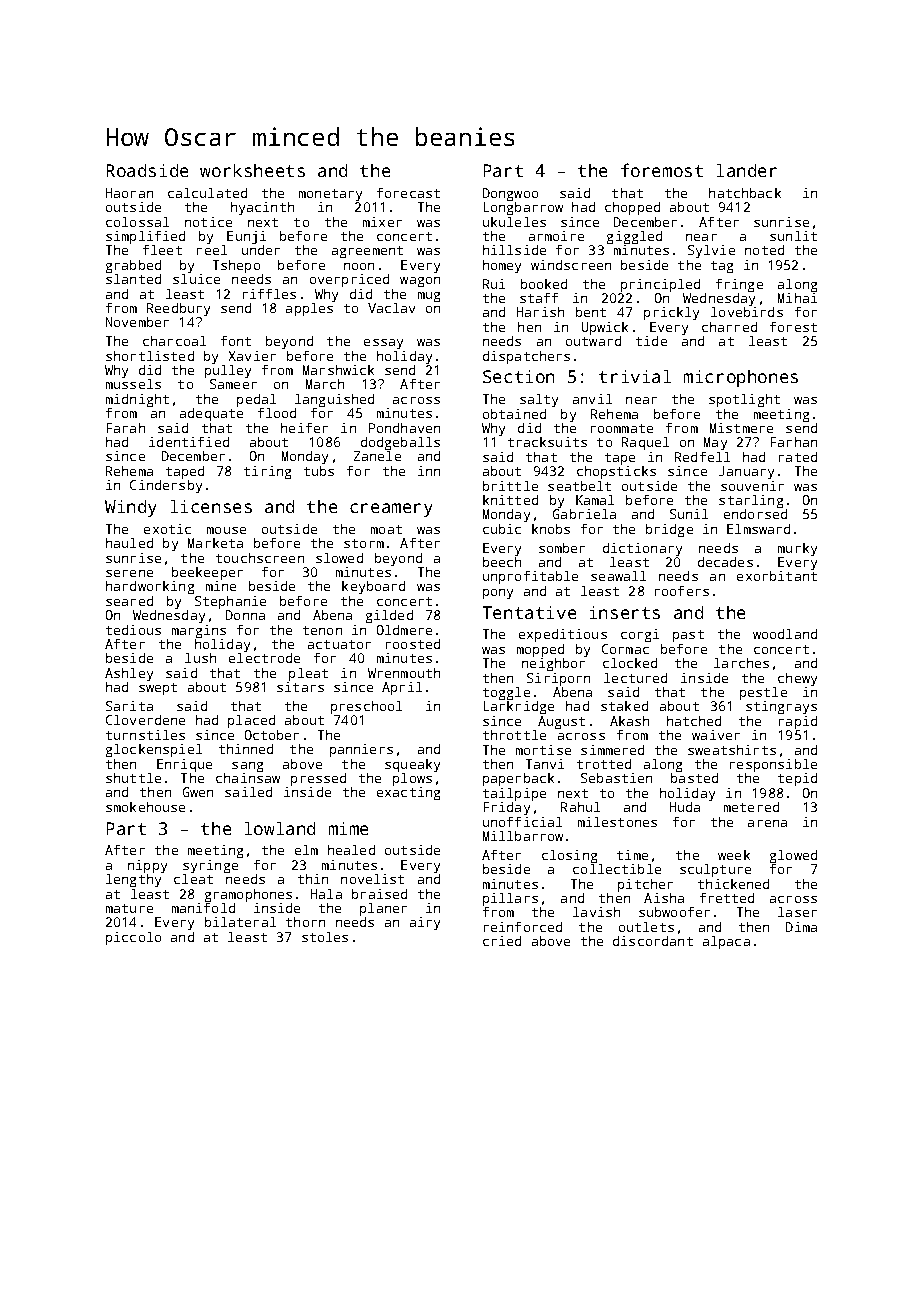 This page has width=924, height=1308. Describe the element at coordinates (747, 170) in the page. I see `lander` at that location.
